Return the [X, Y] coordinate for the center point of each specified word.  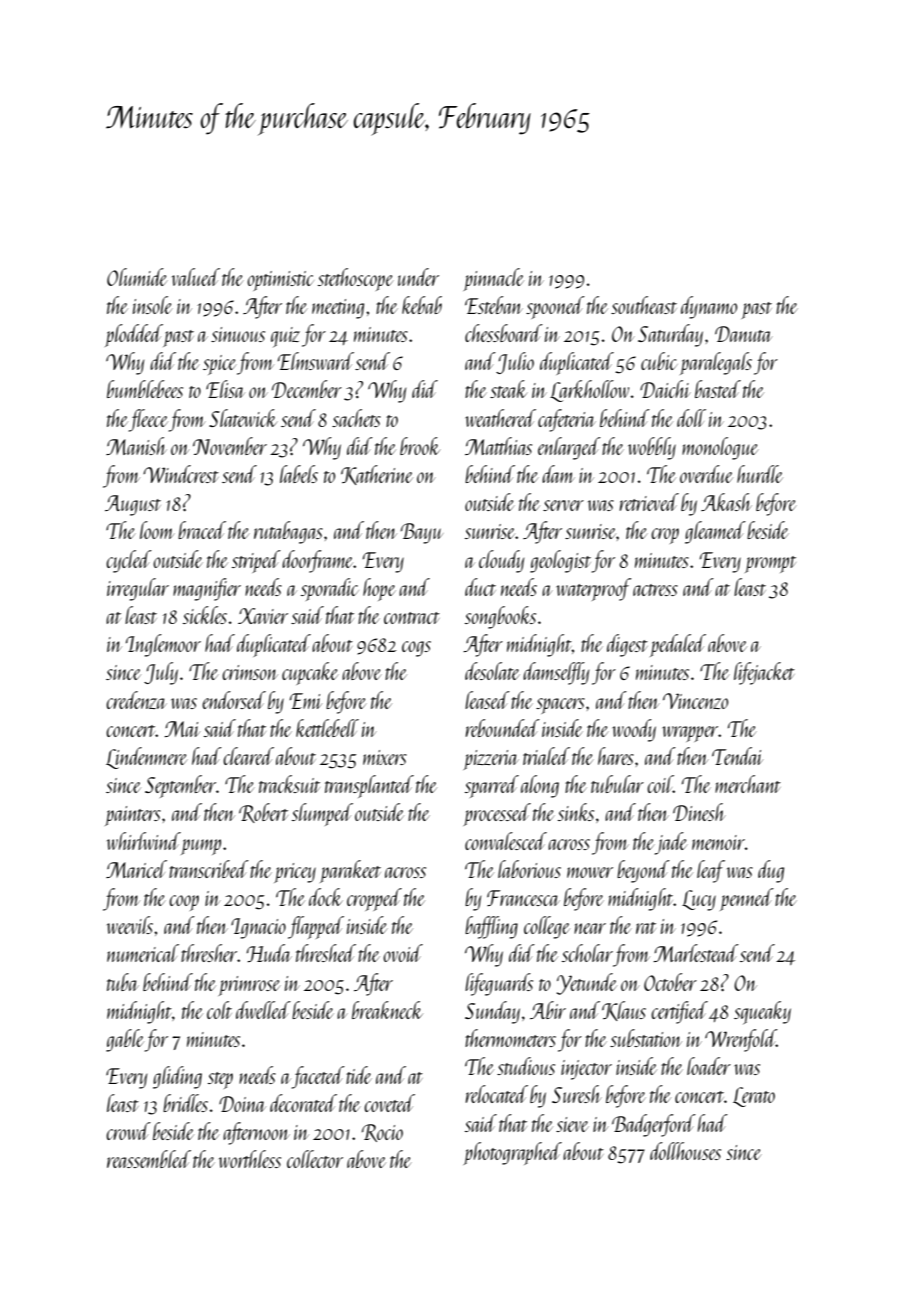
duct [480, 587]
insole [152, 305]
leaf [711, 871]
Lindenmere [146, 758]
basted [718, 389]
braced [202, 530]
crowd [128, 1131]
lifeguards [499, 984]
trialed [546, 756]
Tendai [737, 756]
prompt [770, 564]
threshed [326, 953]
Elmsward [316, 361]
